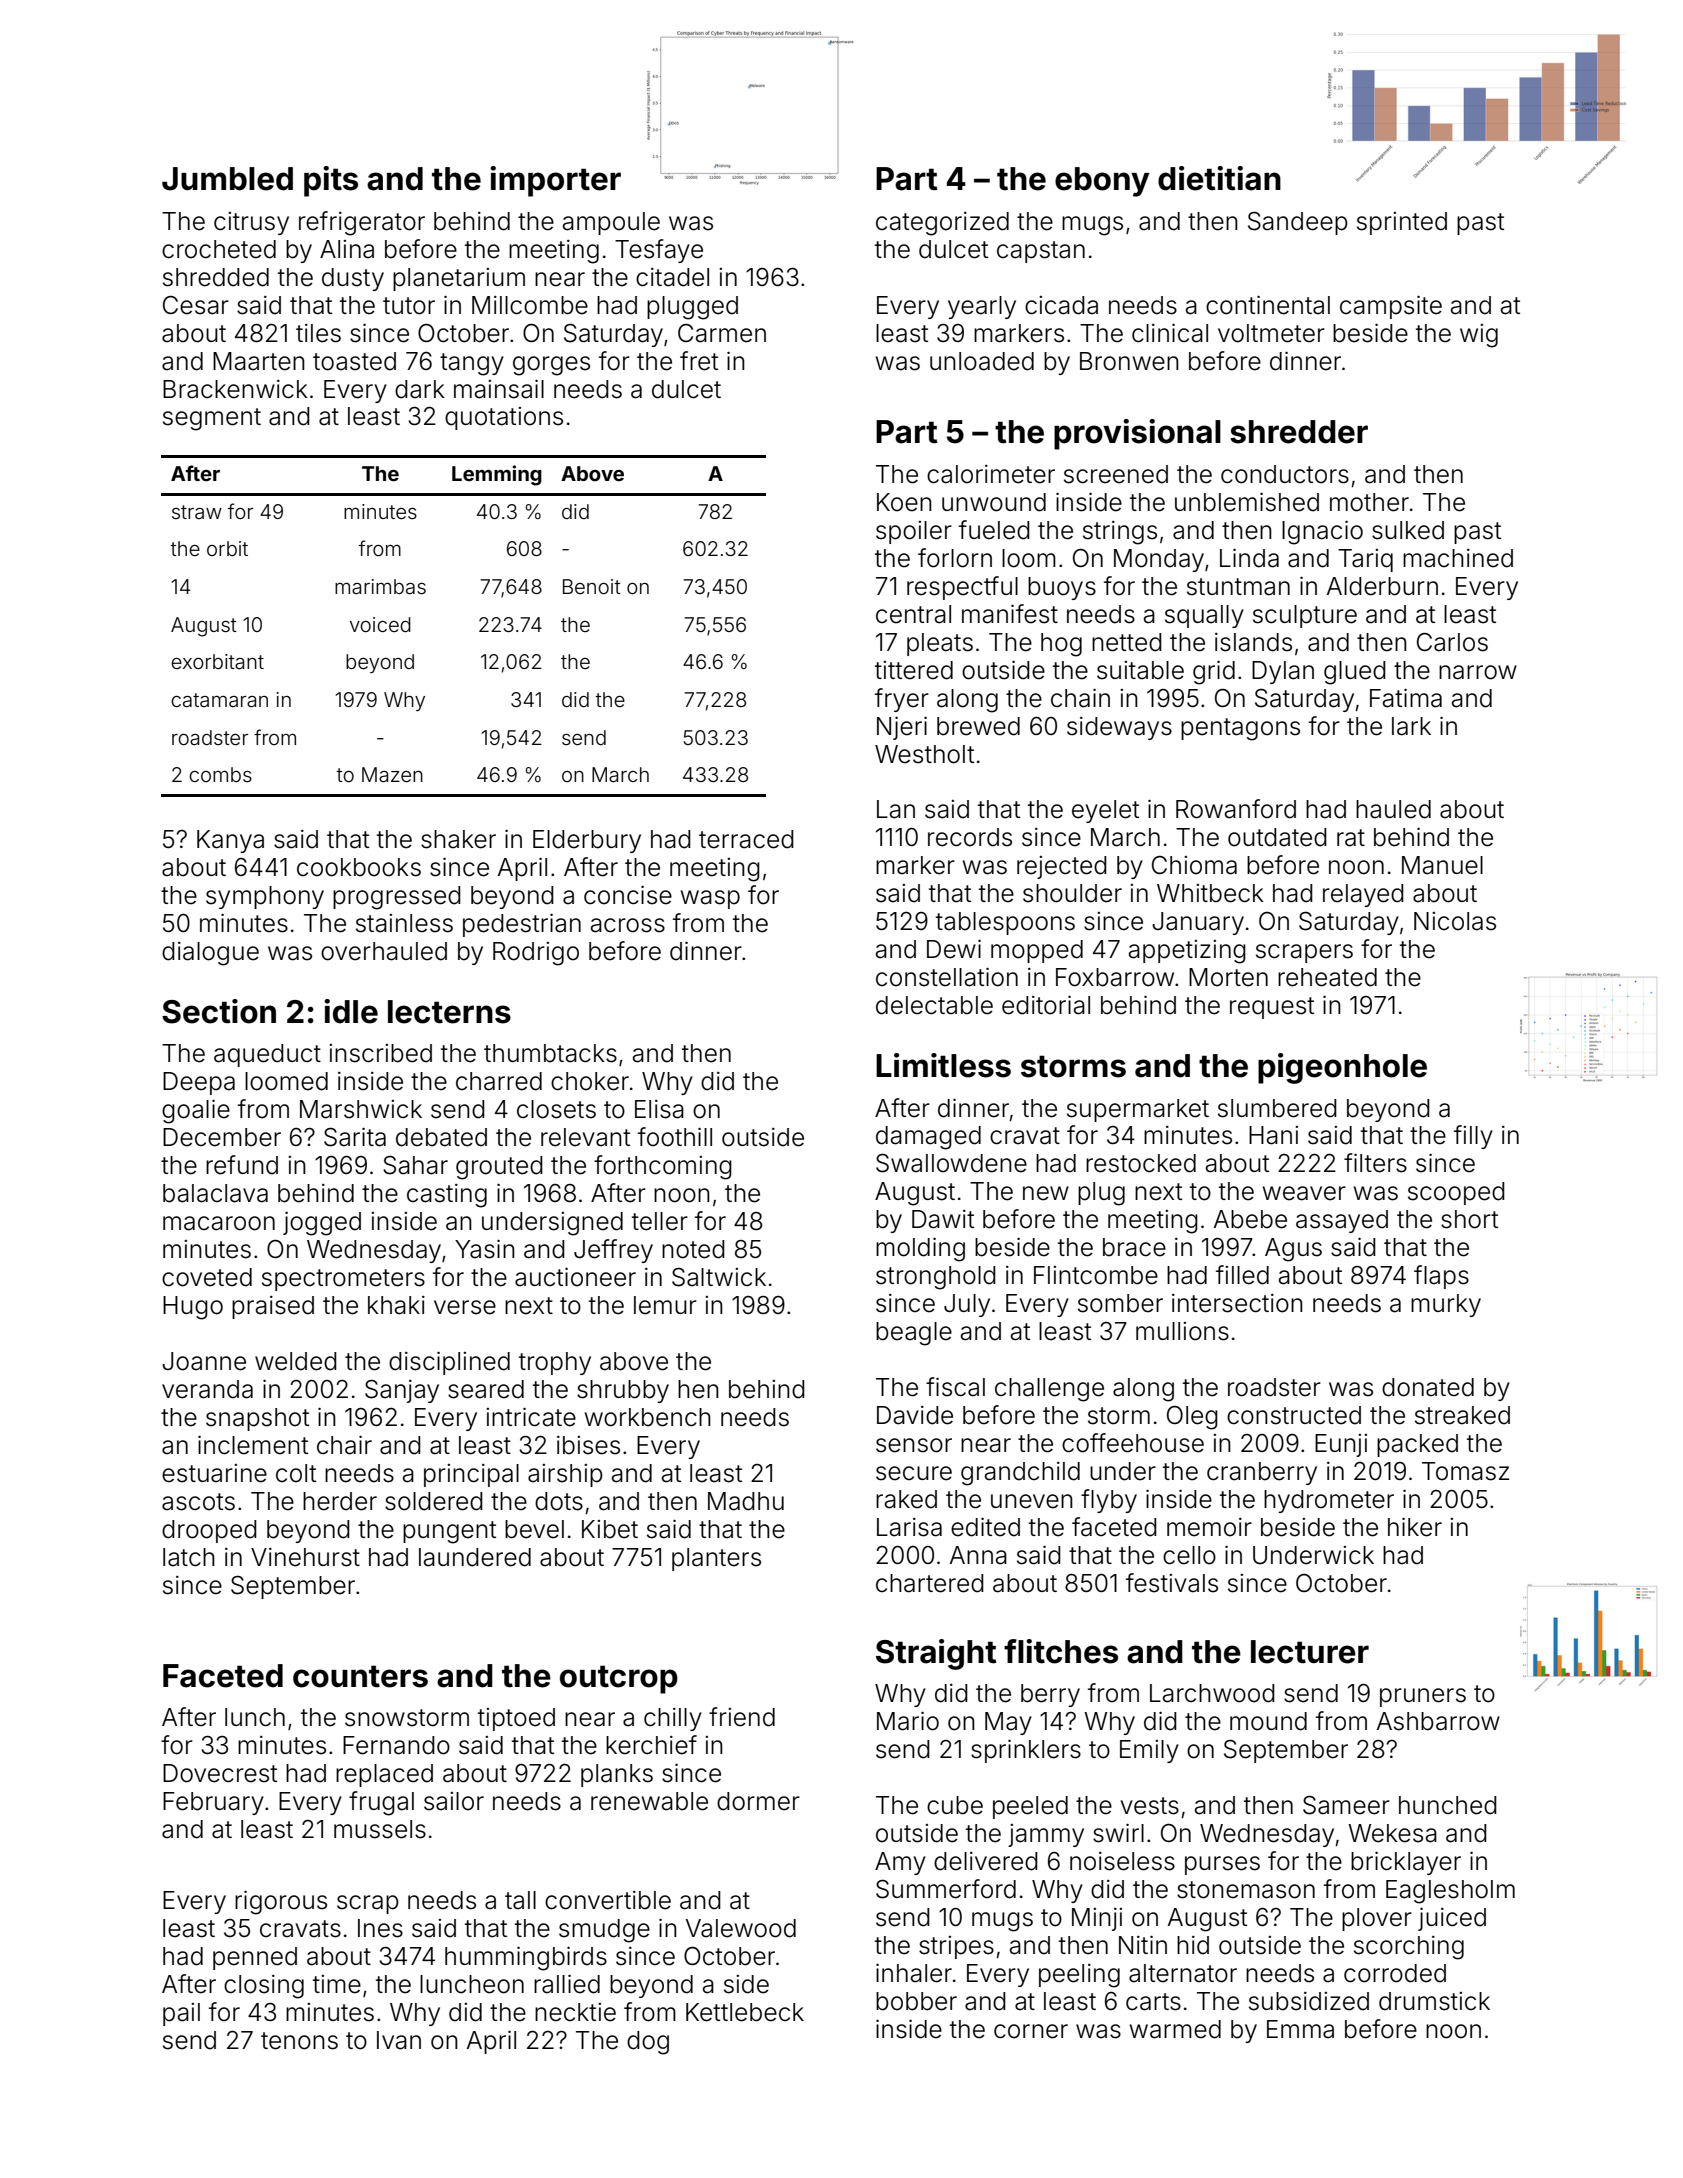 This screenshot has width=1683, height=2178. I want to click on shaker, so click(458, 839).
